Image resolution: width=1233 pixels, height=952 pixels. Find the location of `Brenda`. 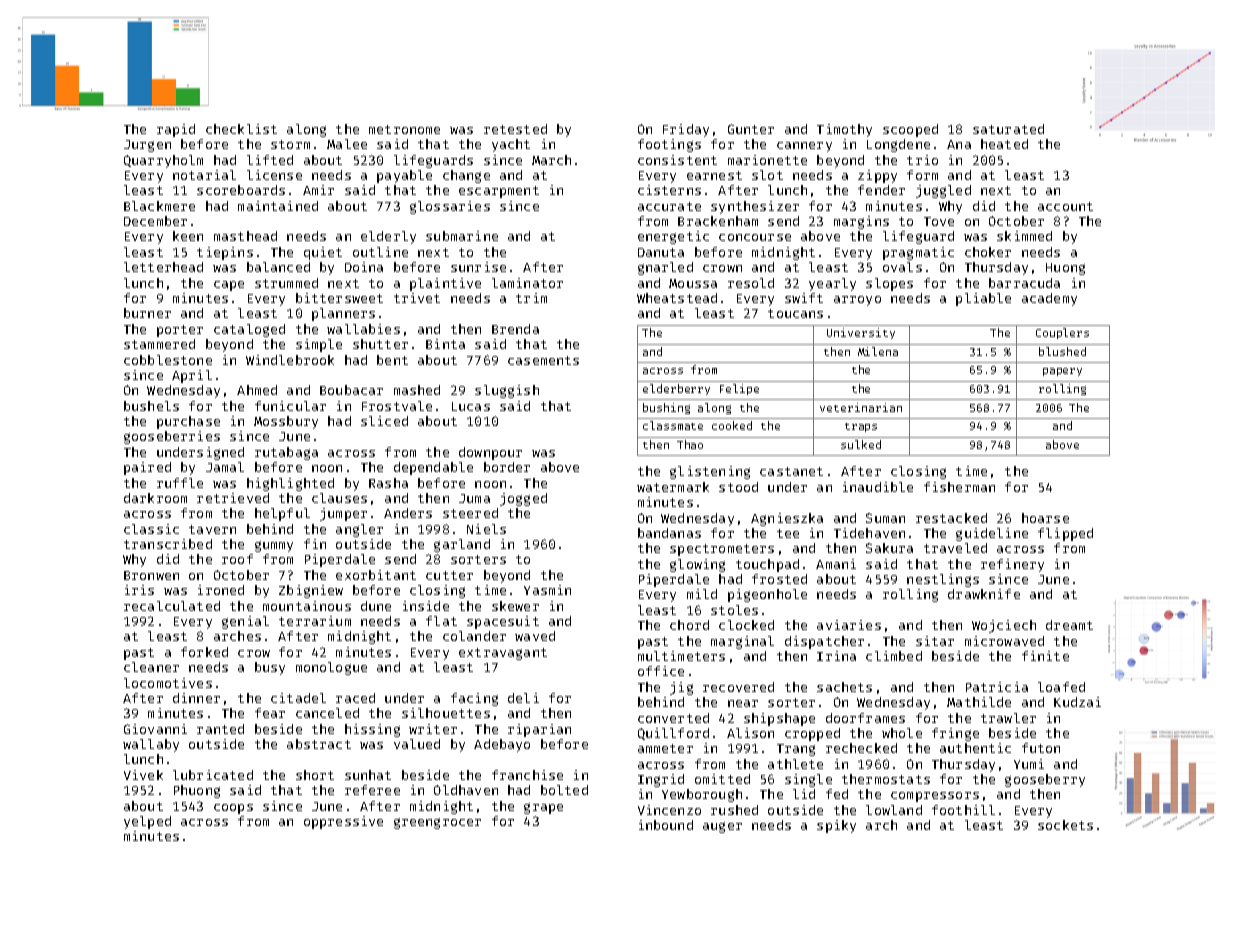

Brenda is located at coordinates (515, 329).
